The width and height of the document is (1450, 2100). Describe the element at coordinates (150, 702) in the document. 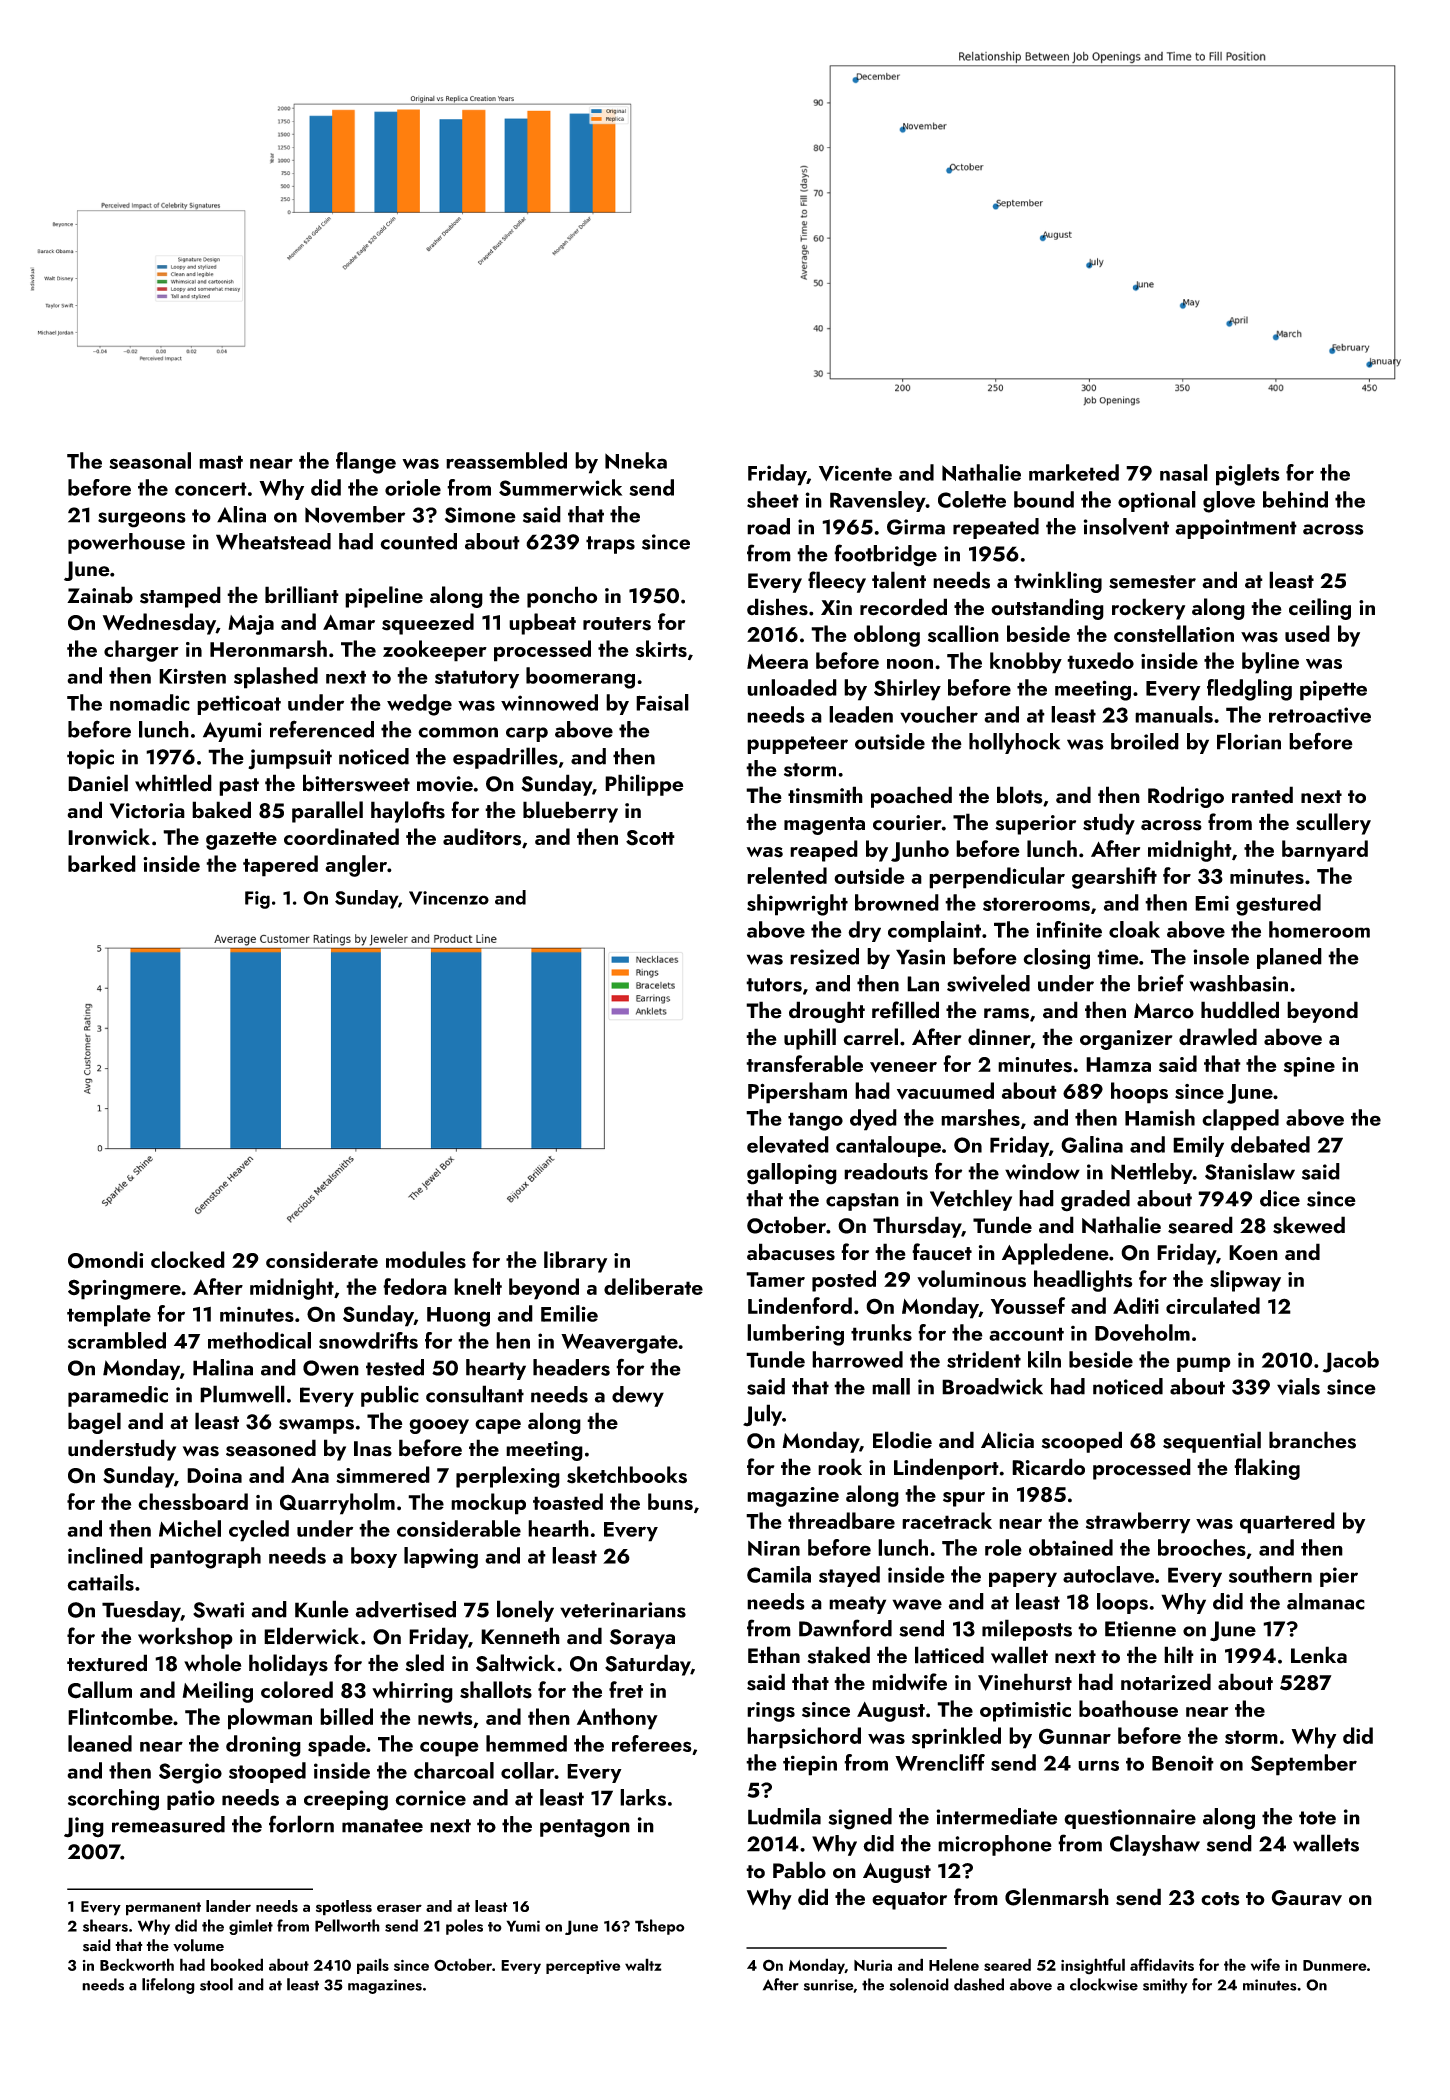

I see `nomadic` at that location.
